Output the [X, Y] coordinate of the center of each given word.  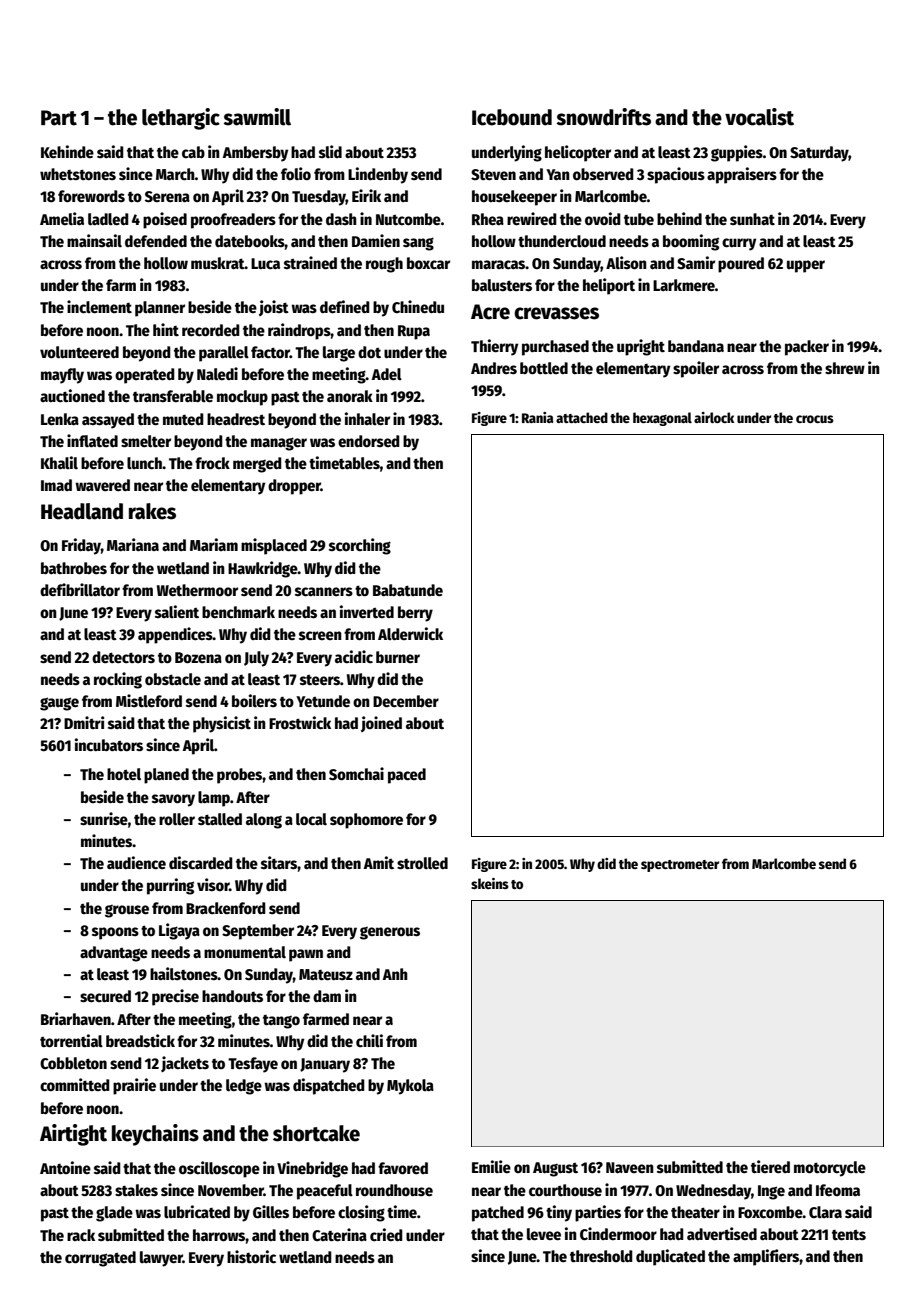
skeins [490, 883]
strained [310, 263]
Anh [395, 974]
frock [212, 463]
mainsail [94, 240]
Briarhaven [76, 1018]
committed [75, 1084]
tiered [770, 1166]
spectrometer [680, 866]
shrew [845, 368]
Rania [537, 417]
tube [639, 219]
